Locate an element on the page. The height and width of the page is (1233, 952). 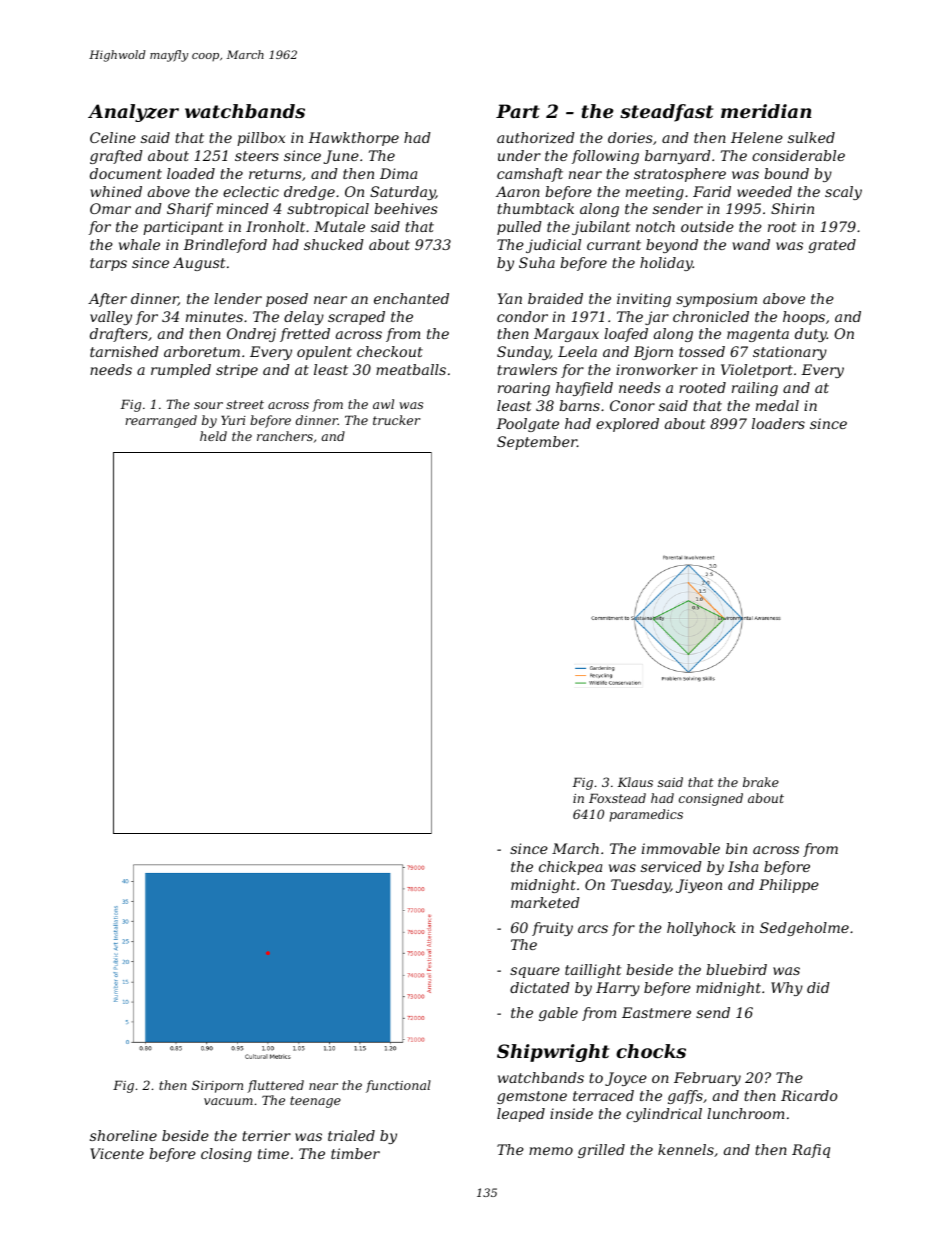
pillbox is located at coordinates (261, 139).
